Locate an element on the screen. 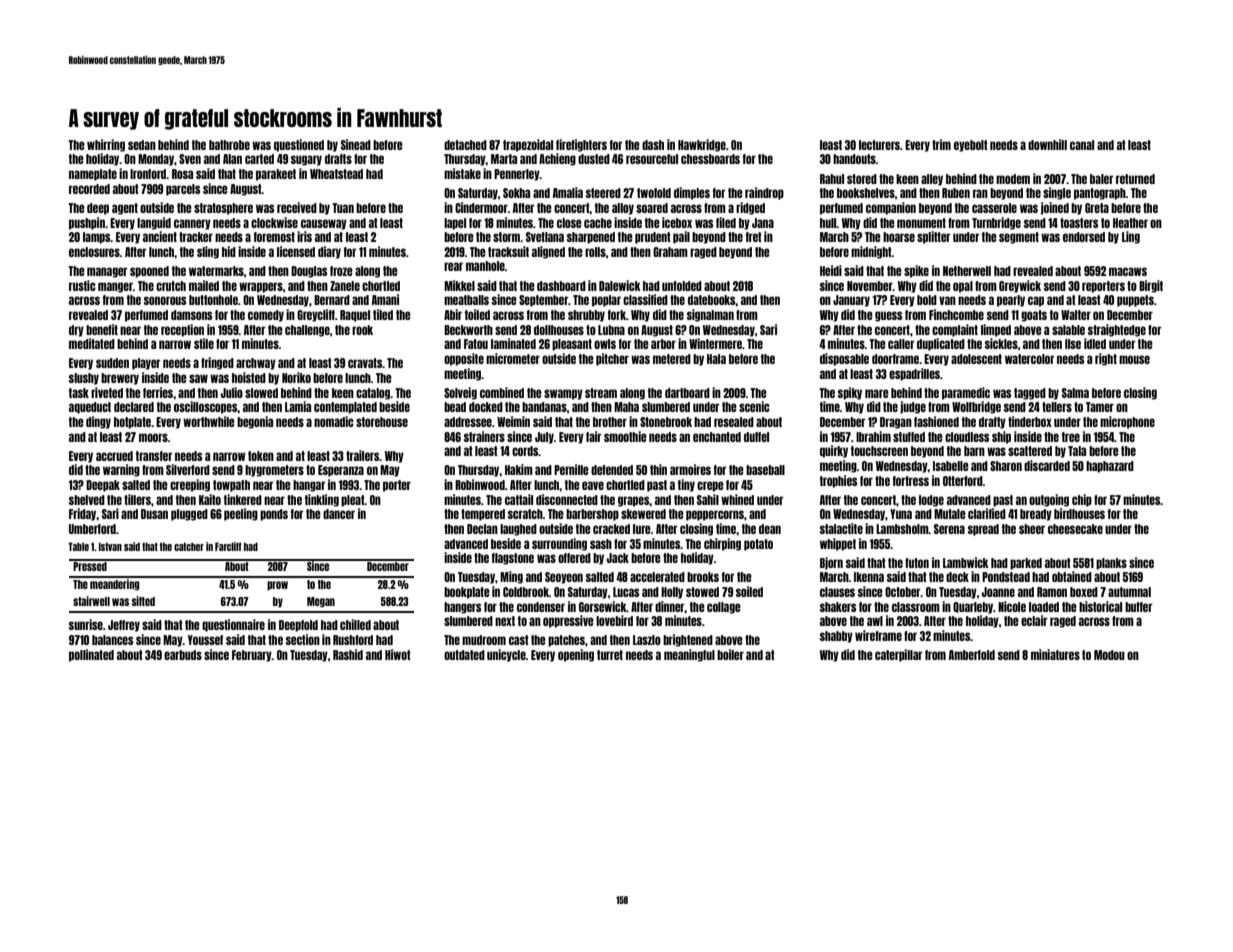  firefighters is located at coordinates (581, 145).
